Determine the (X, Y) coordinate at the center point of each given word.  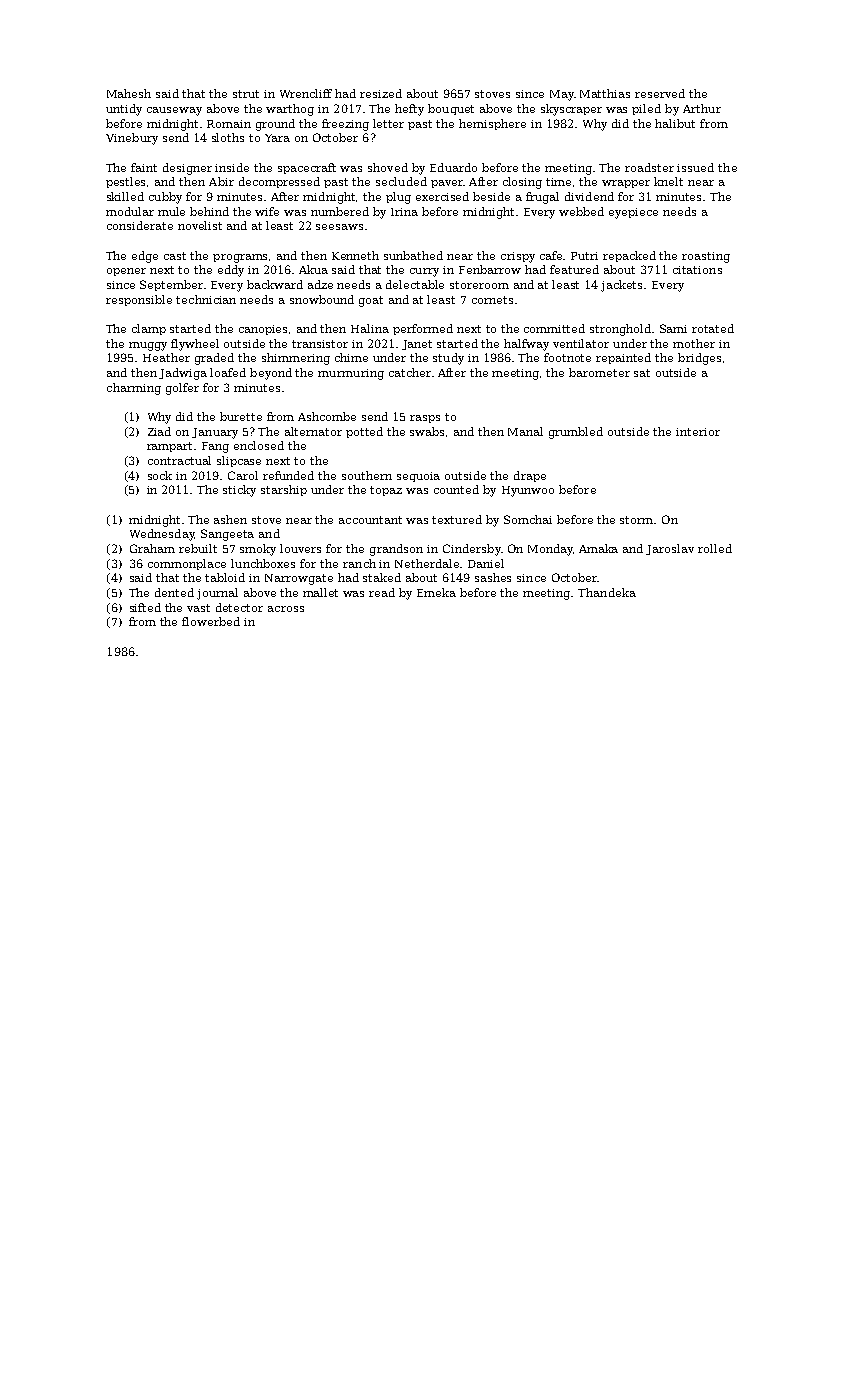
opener (126, 272)
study (448, 359)
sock (160, 475)
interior (698, 432)
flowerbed (211, 621)
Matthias (605, 93)
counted (456, 489)
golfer (182, 389)
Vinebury (132, 139)
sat (642, 373)
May (562, 95)
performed (423, 329)
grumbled (576, 433)
